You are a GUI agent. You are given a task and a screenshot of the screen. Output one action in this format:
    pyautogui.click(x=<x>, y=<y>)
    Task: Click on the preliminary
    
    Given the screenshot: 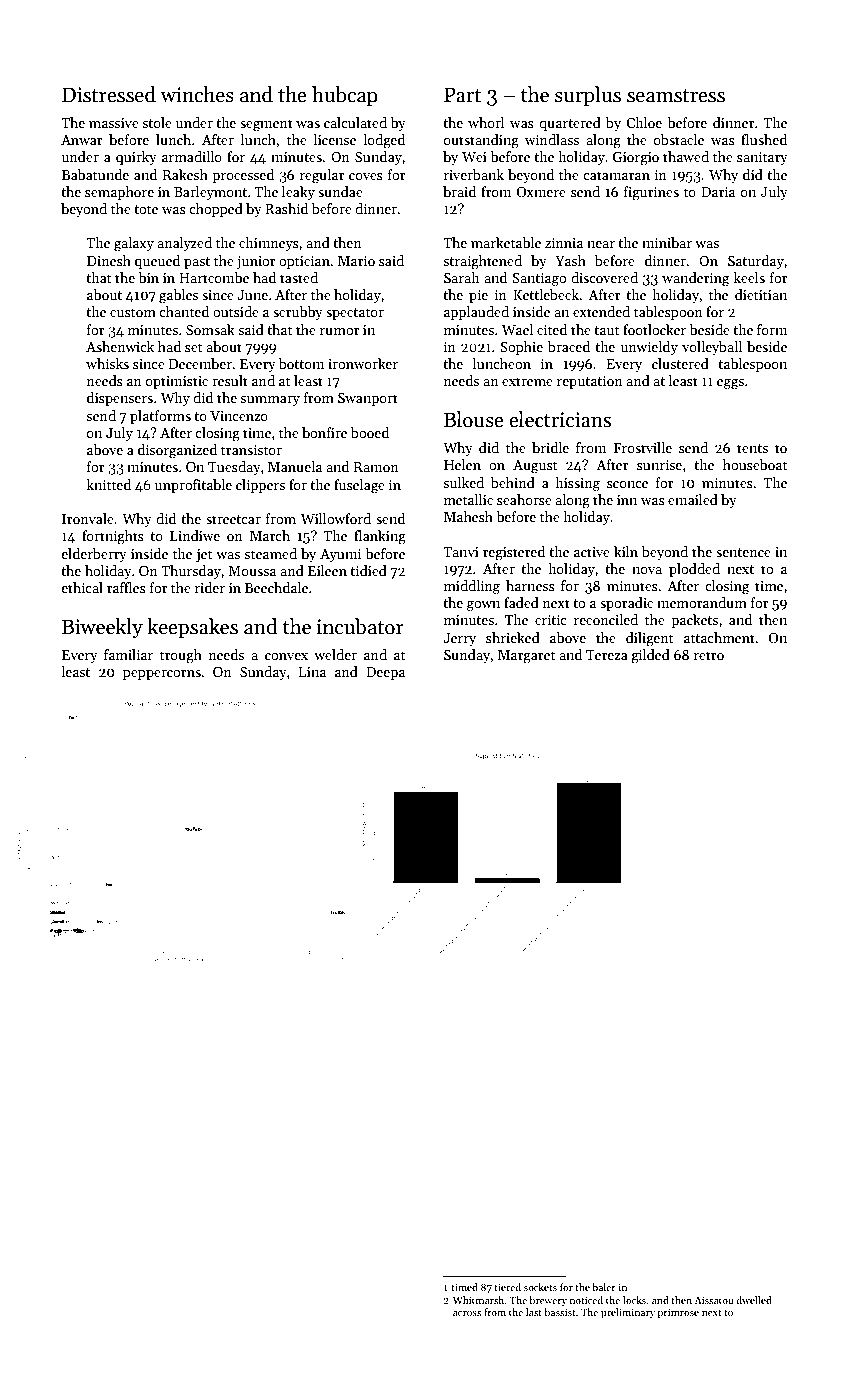 What is the action you would take?
    pyautogui.click(x=628, y=1313)
